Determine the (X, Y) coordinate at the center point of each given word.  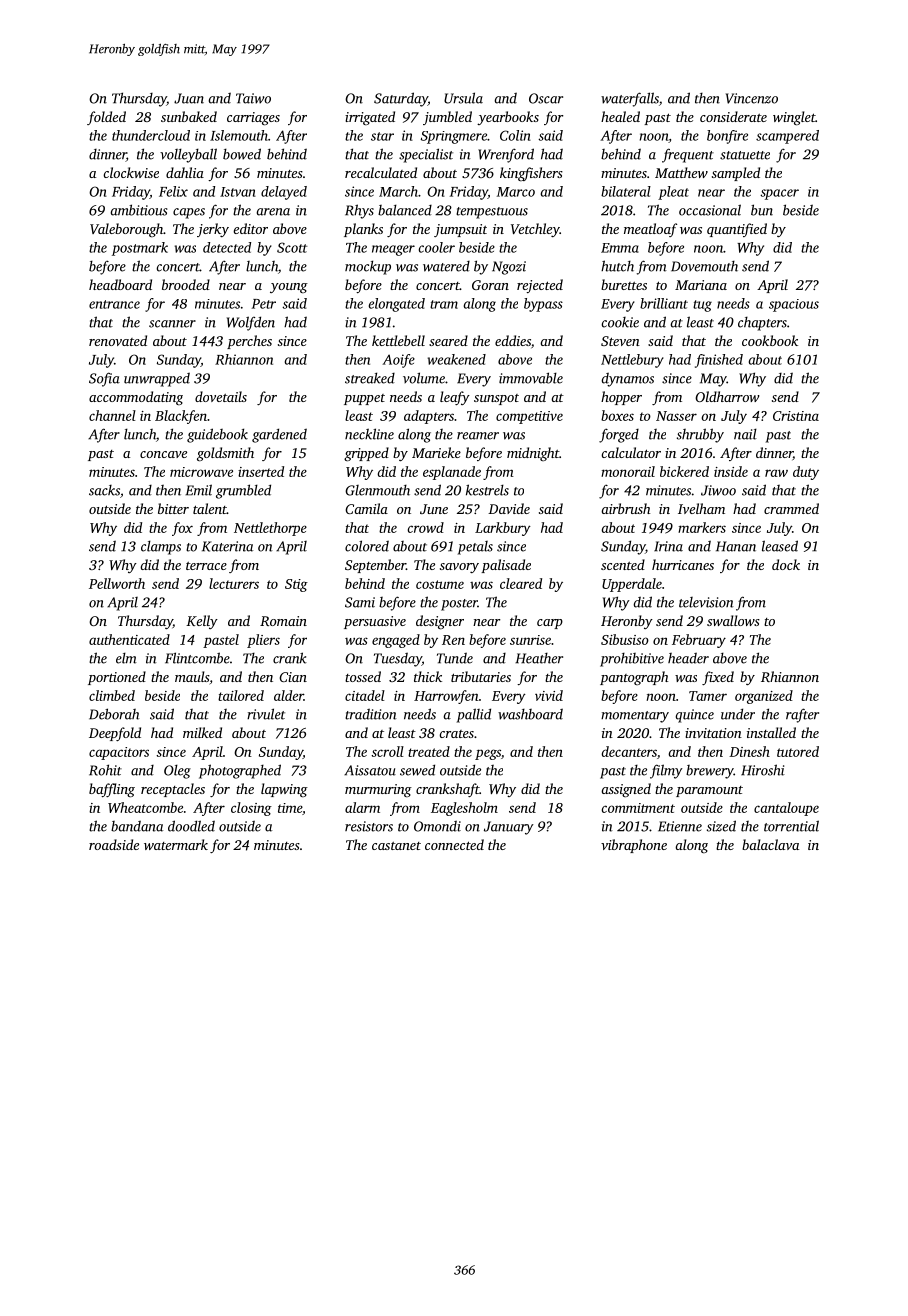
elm (126, 658)
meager (393, 250)
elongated (397, 305)
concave (163, 454)
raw (776, 473)
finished (719, 361)
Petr (263, 304)
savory (459, 568)
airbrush (625, 508)
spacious (794, 305)
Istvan (238, 192)
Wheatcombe (145, 807)
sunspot (496, 399)
